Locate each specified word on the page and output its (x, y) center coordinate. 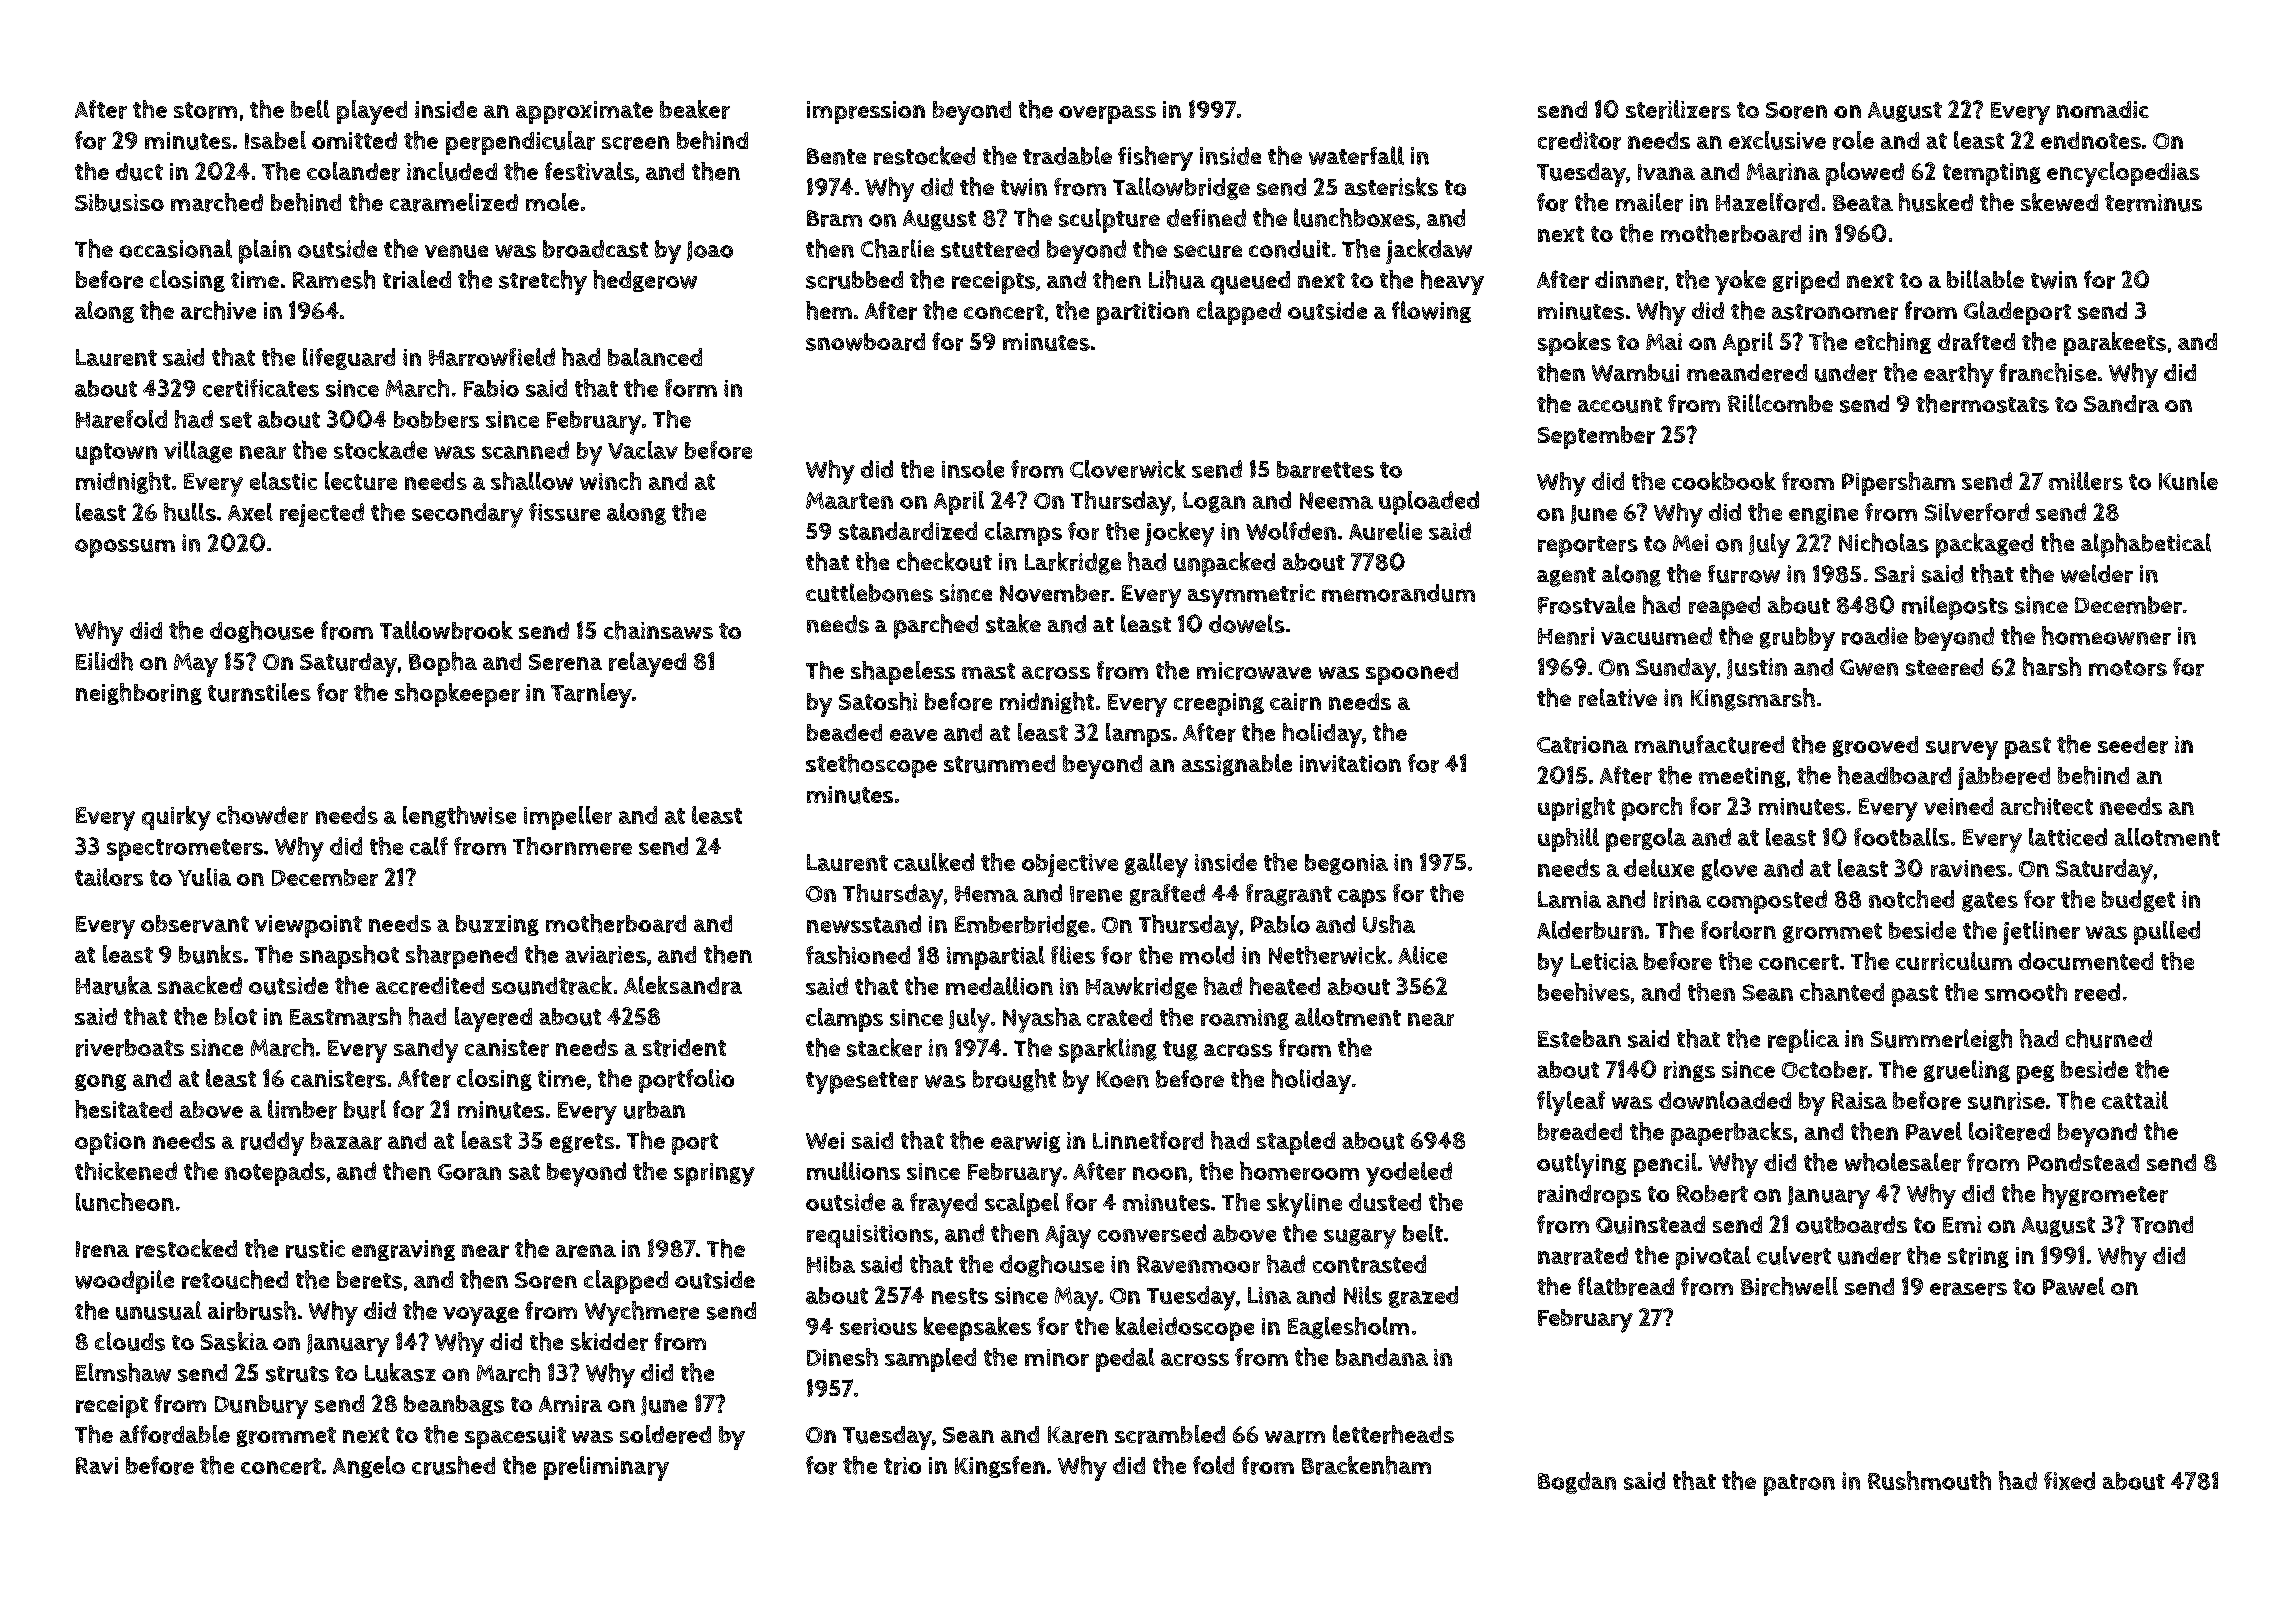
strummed (999, 764)
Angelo (369, 1467)
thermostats (1982, 403)
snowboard (865, 342)
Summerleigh (1941, 1040)
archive (218, 310)
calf (429, 846)
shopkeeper (457, 695)
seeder (2133, 745)
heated (1285, 986)
